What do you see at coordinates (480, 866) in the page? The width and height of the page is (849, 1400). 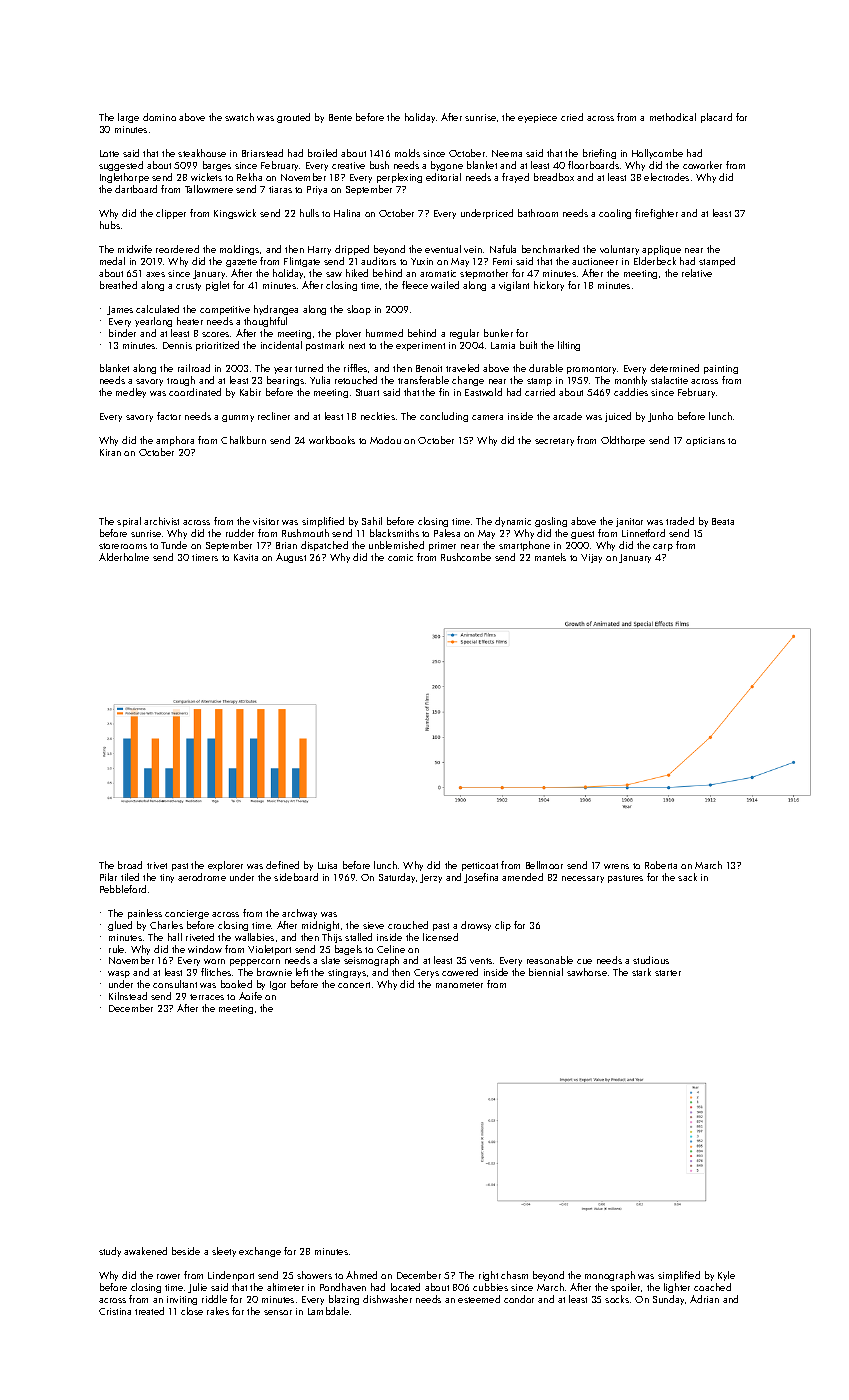 I see `petticoat` at bounding box center [480, 866].
